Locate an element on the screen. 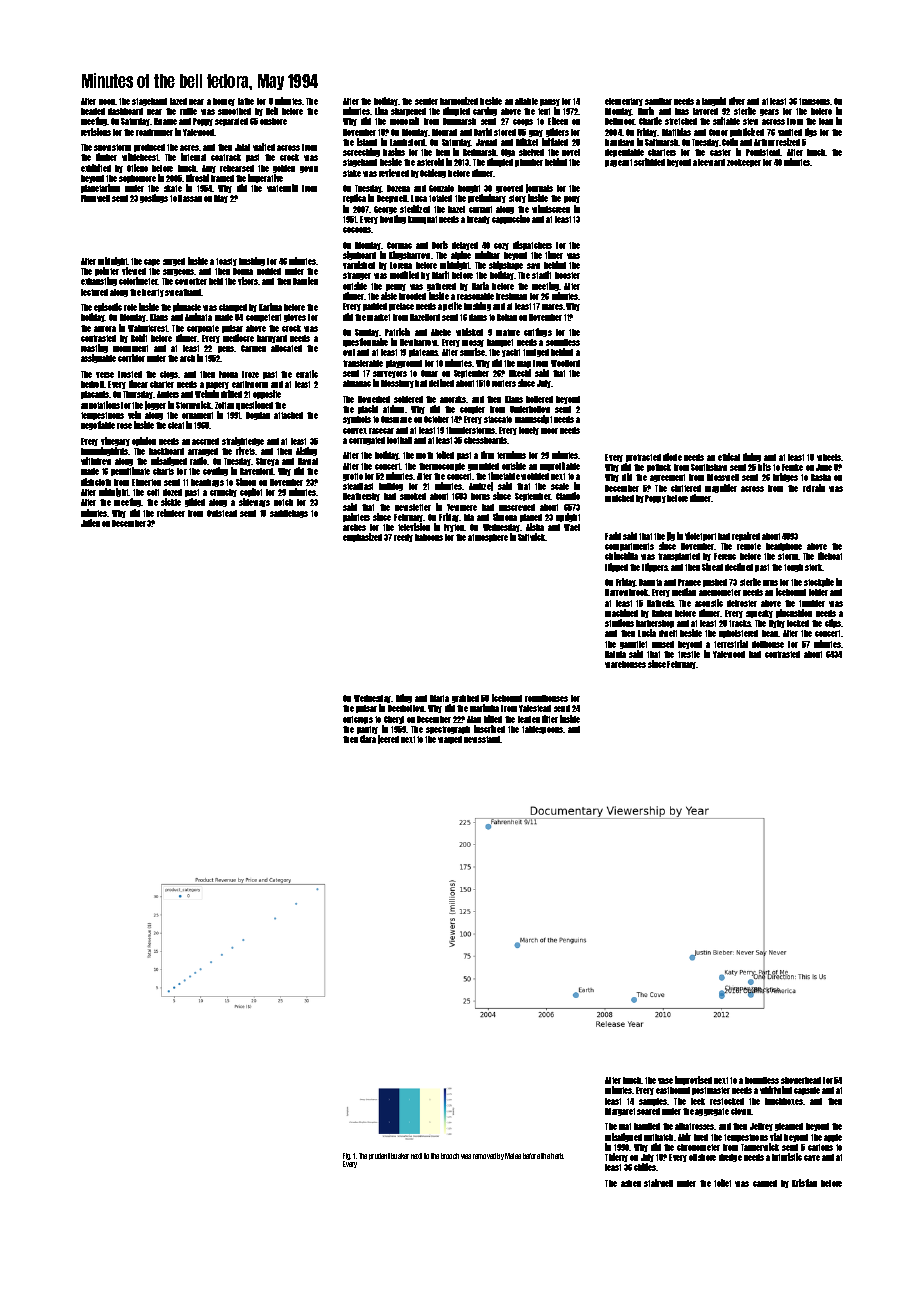 The height and width of the screenshot is (1308, 924). Mourad is located at coordinates (444, 132).
